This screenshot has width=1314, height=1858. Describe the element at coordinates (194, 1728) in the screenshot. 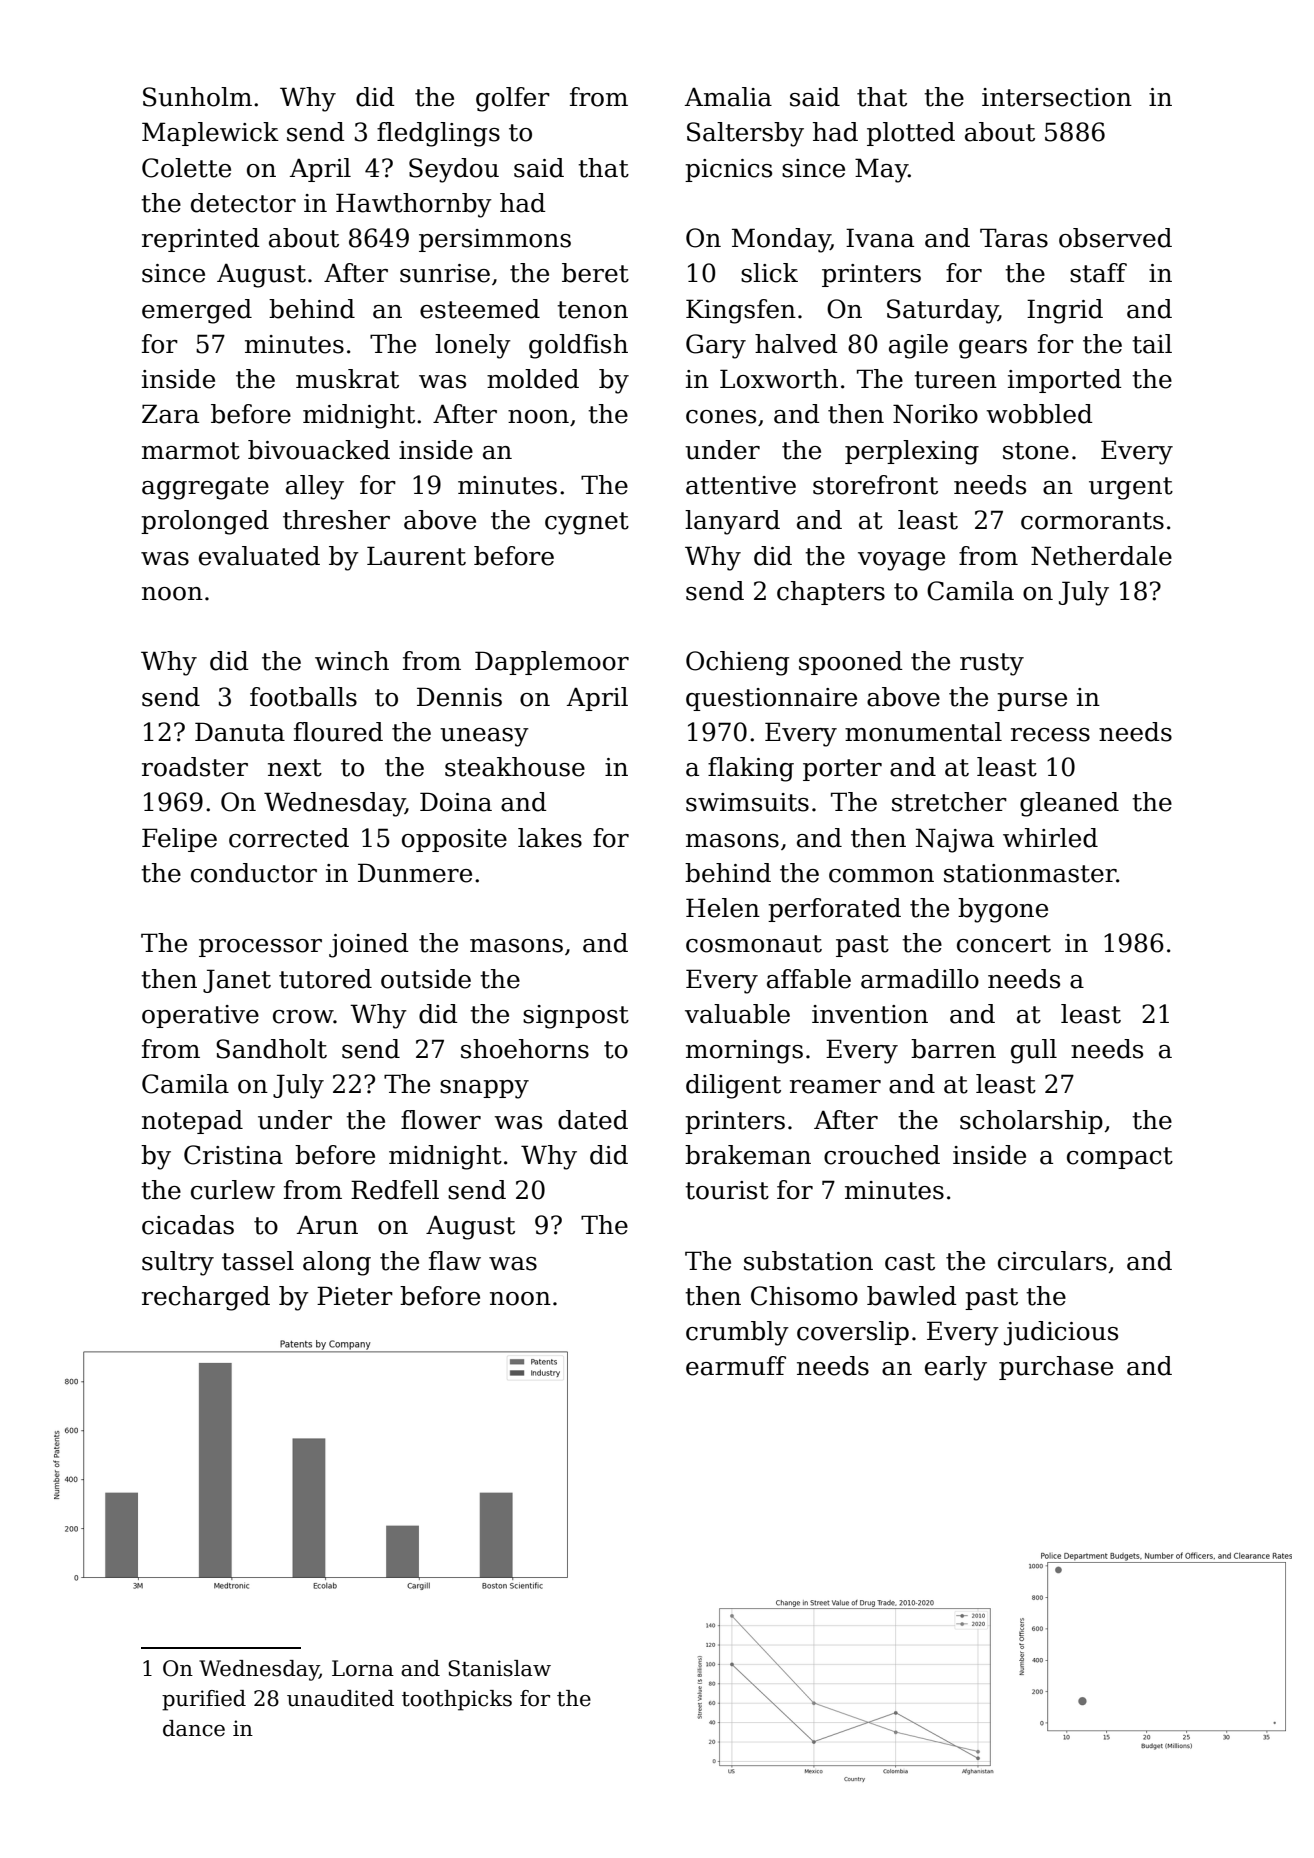

I see `dance` at that location.
